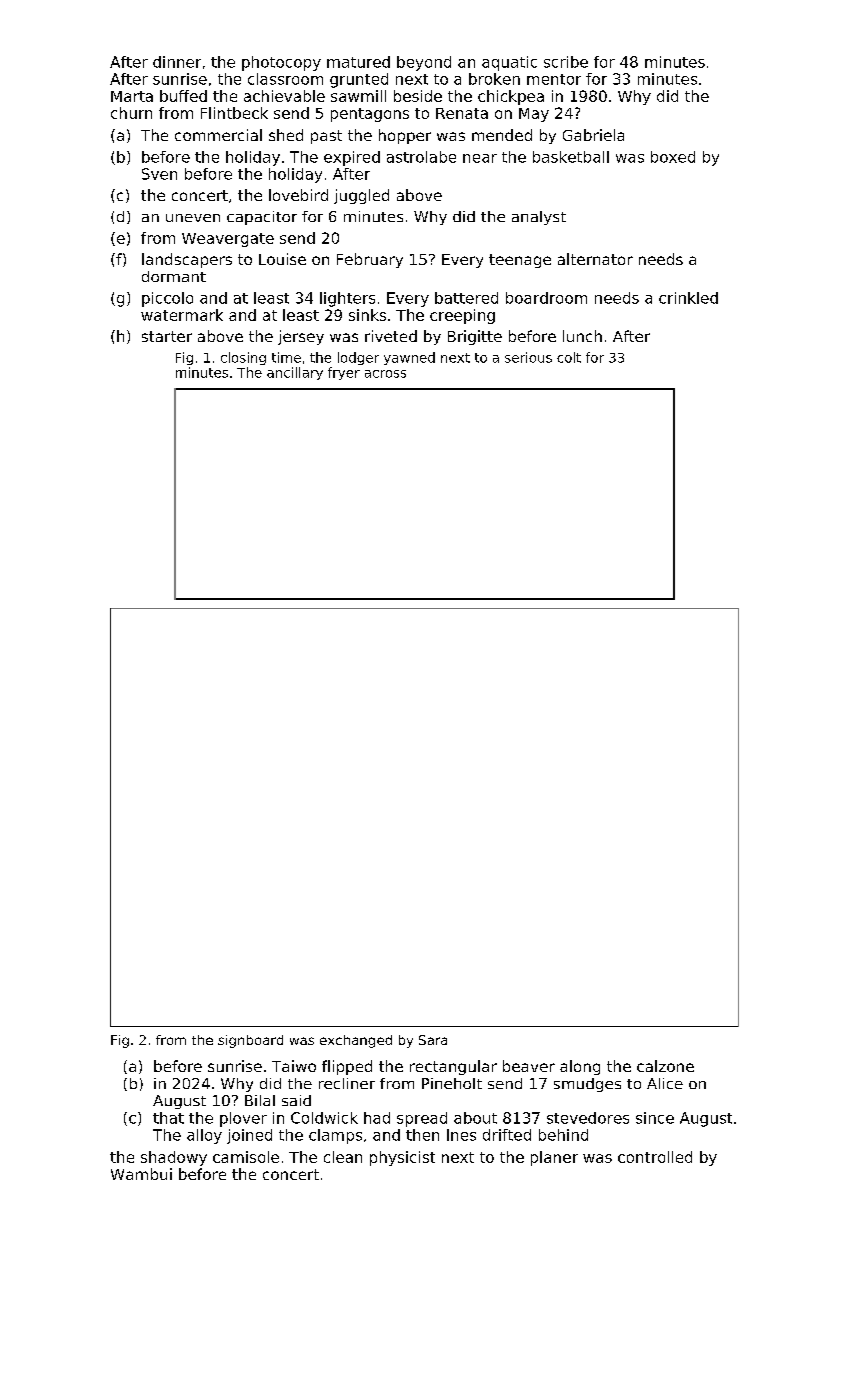 The image size is (849, 1400). Describe the element at coordinates (356, 1041) in the screenshot. I see `exchanged` at that location.
